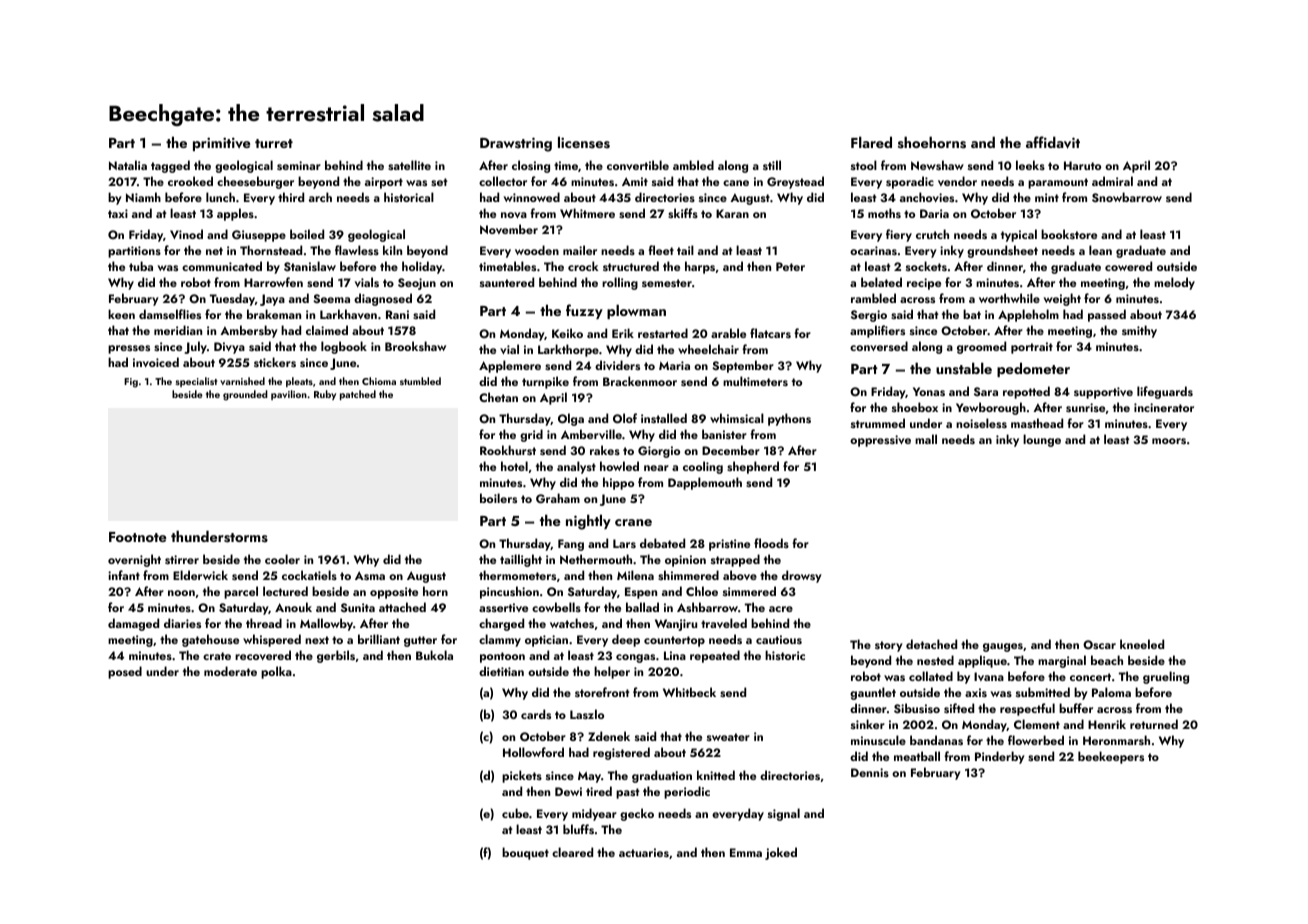 Image resolution: width=1308 pixels, height=924 pixels. I want to click on cooling, so click(703, 467).
